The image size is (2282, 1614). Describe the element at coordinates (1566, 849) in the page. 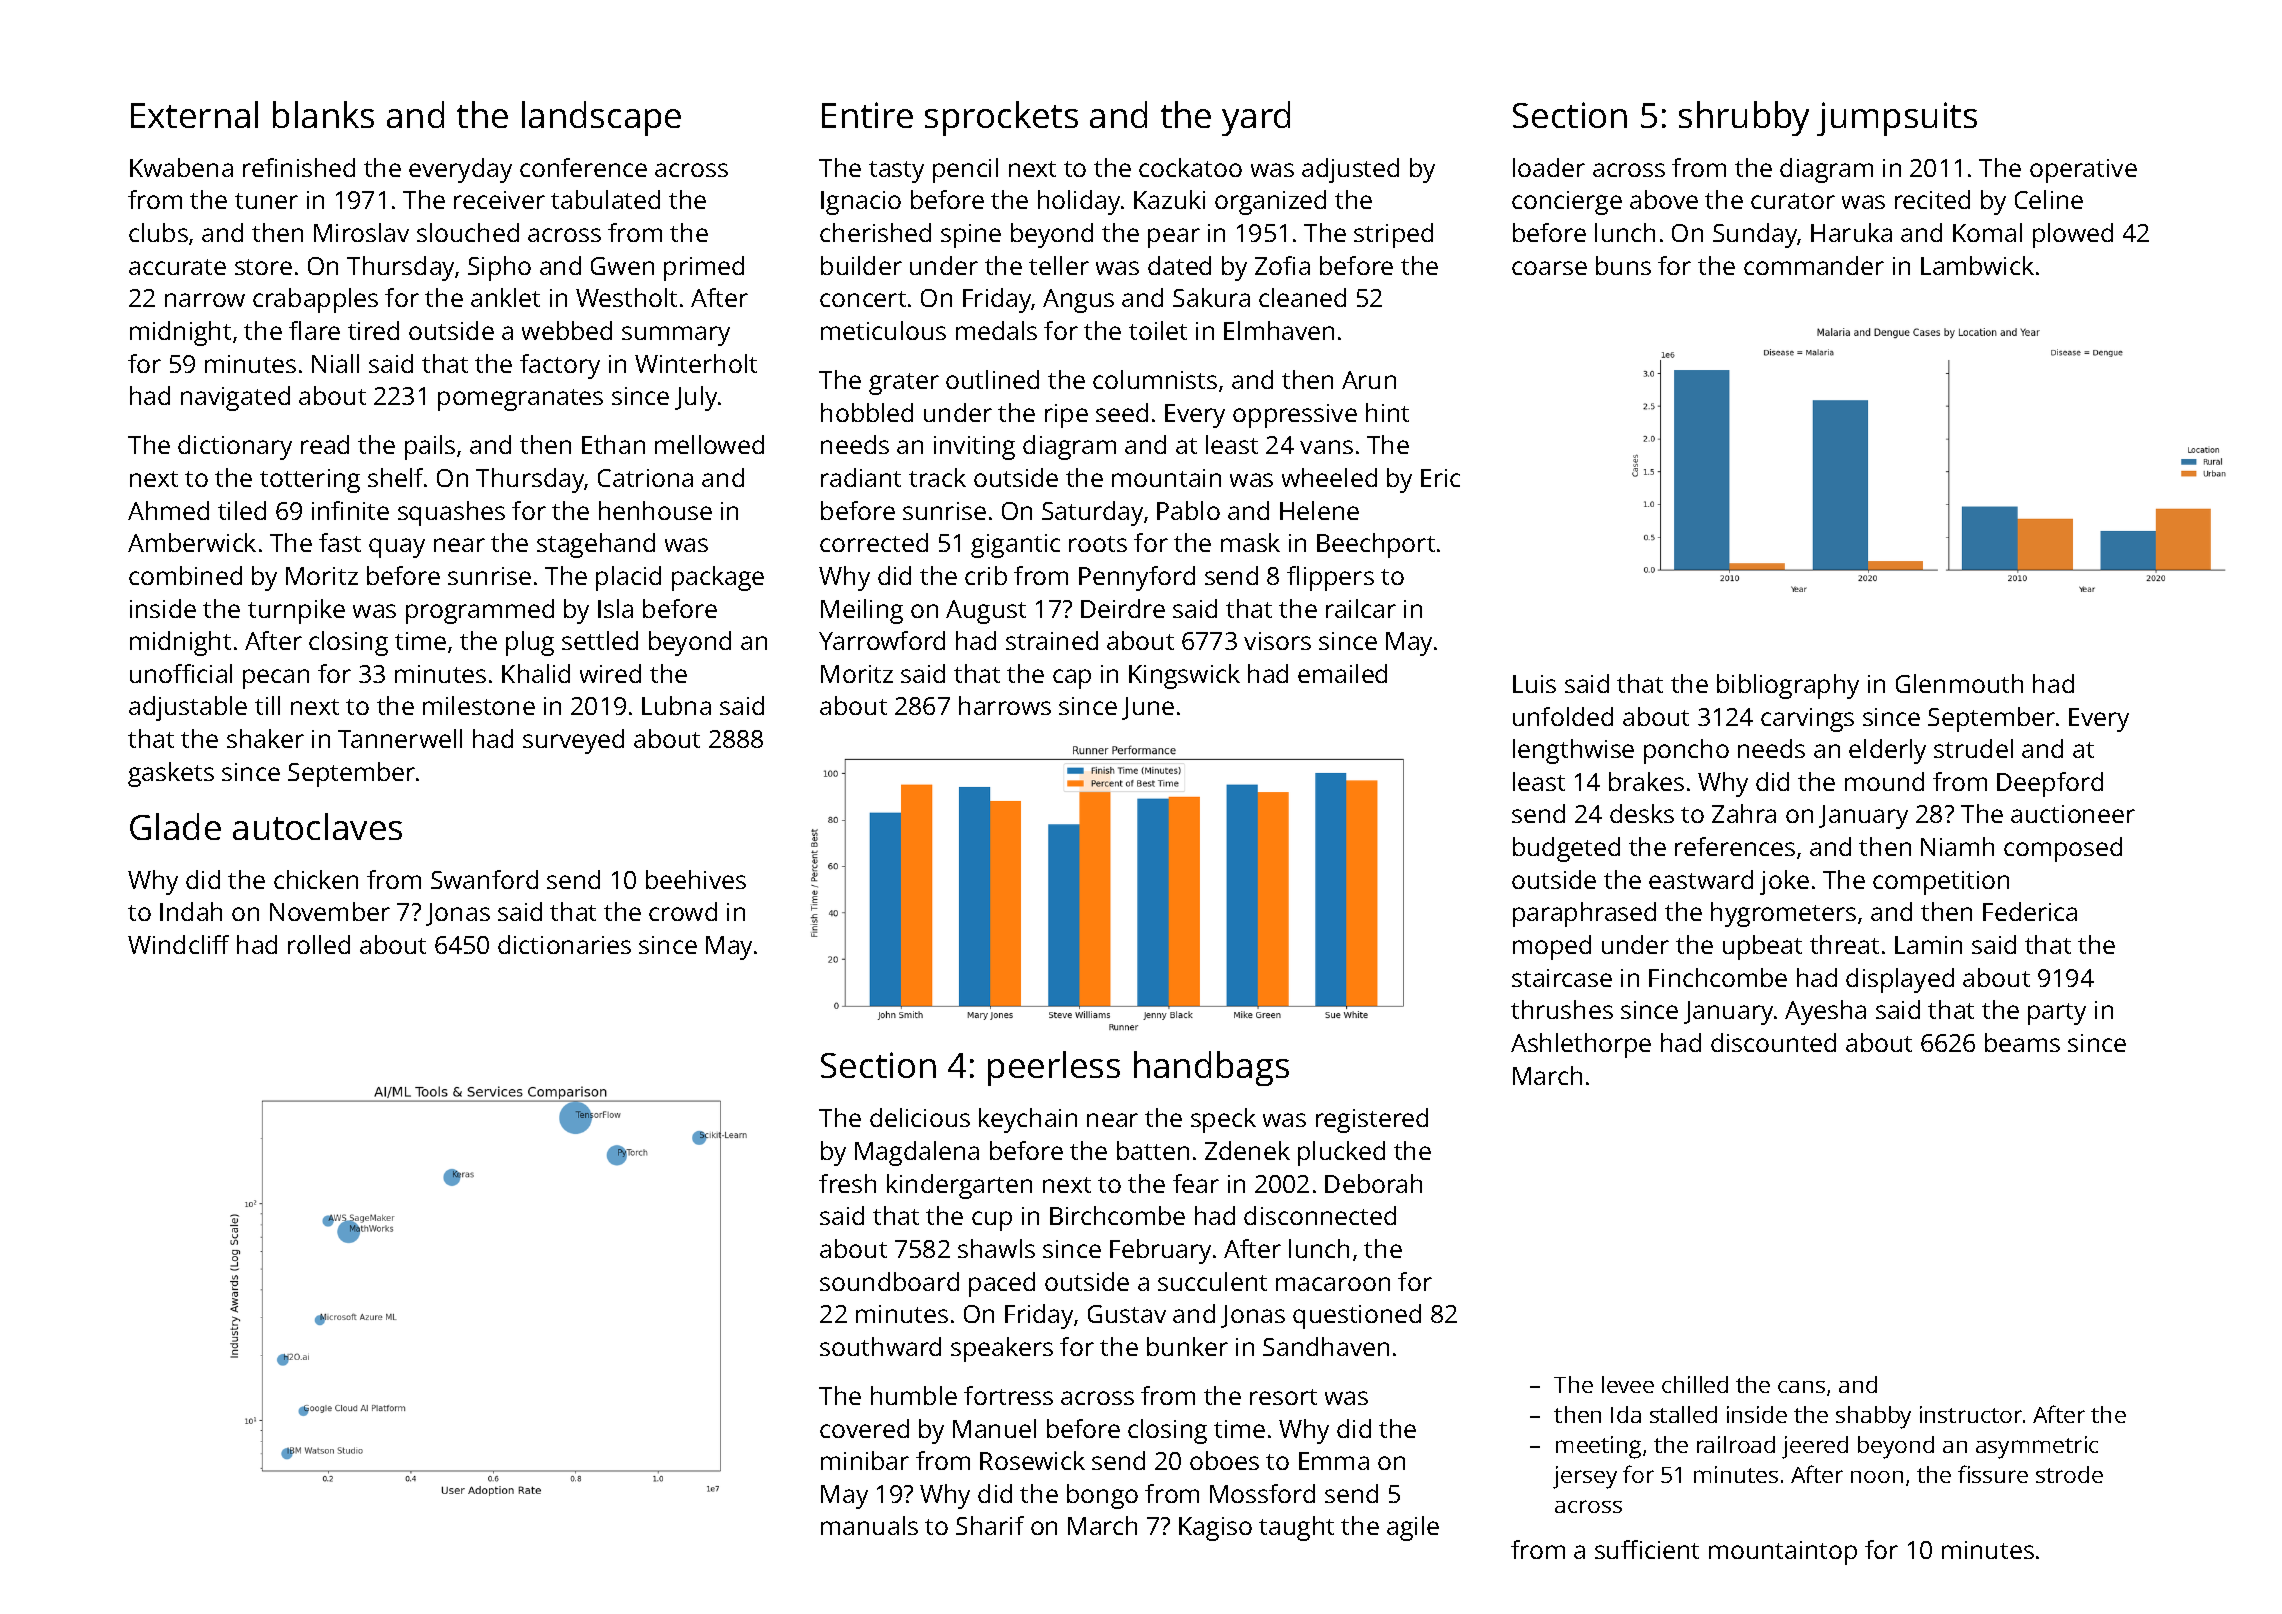

I see `budgeted` at that location.
